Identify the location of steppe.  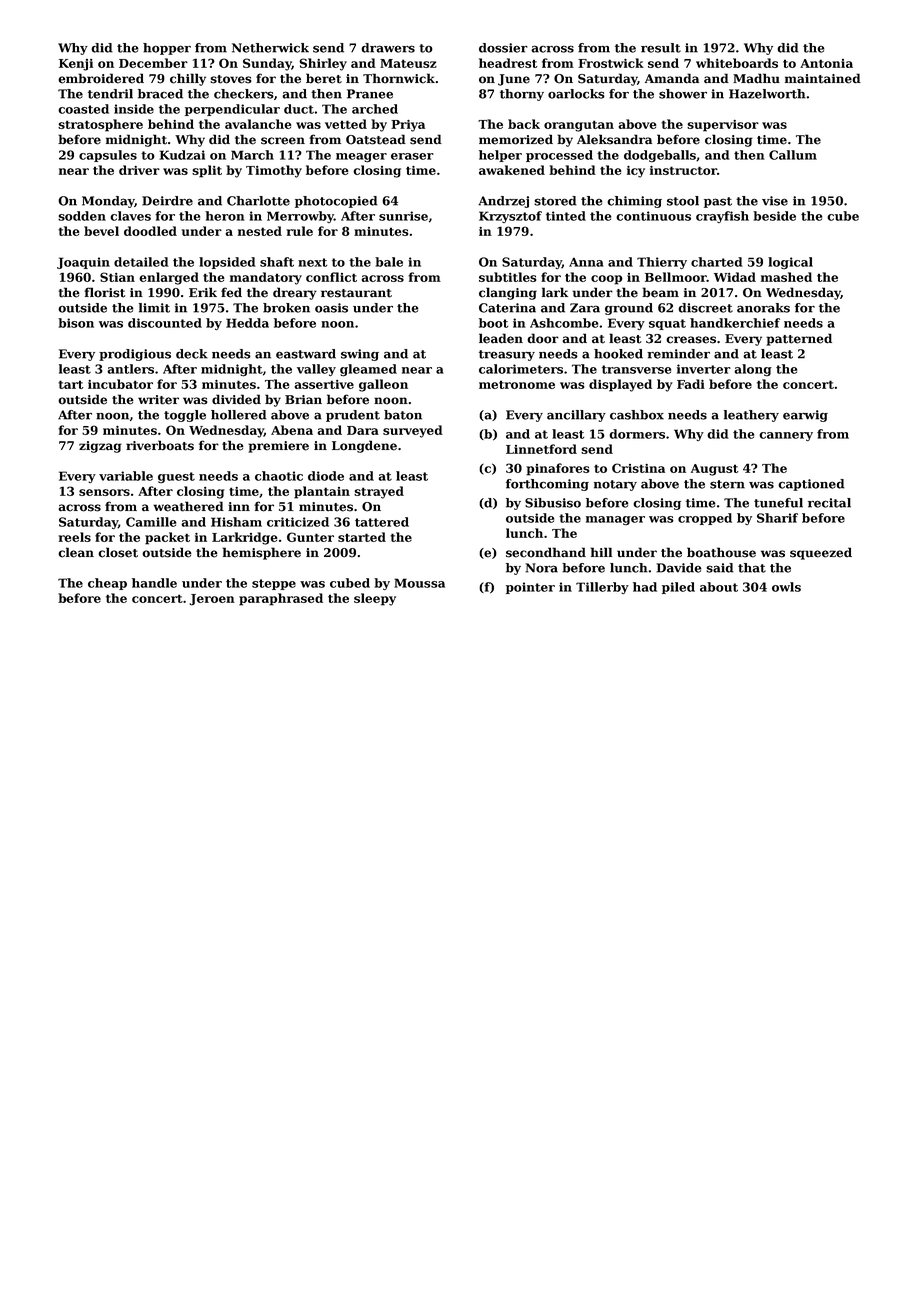
(274, 584).
